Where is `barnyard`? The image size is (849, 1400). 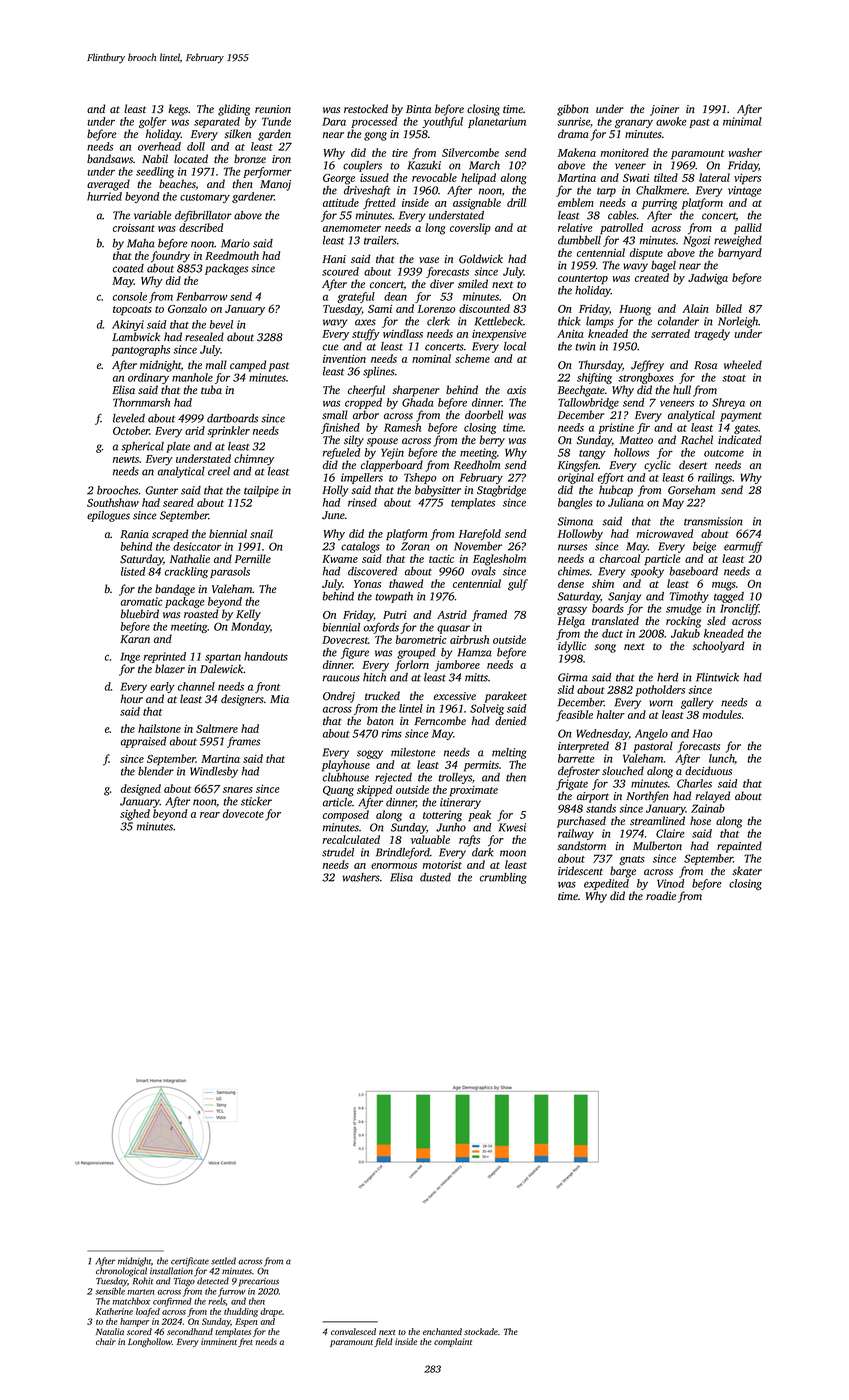 barnyard is located at coordinates (740, 254).
